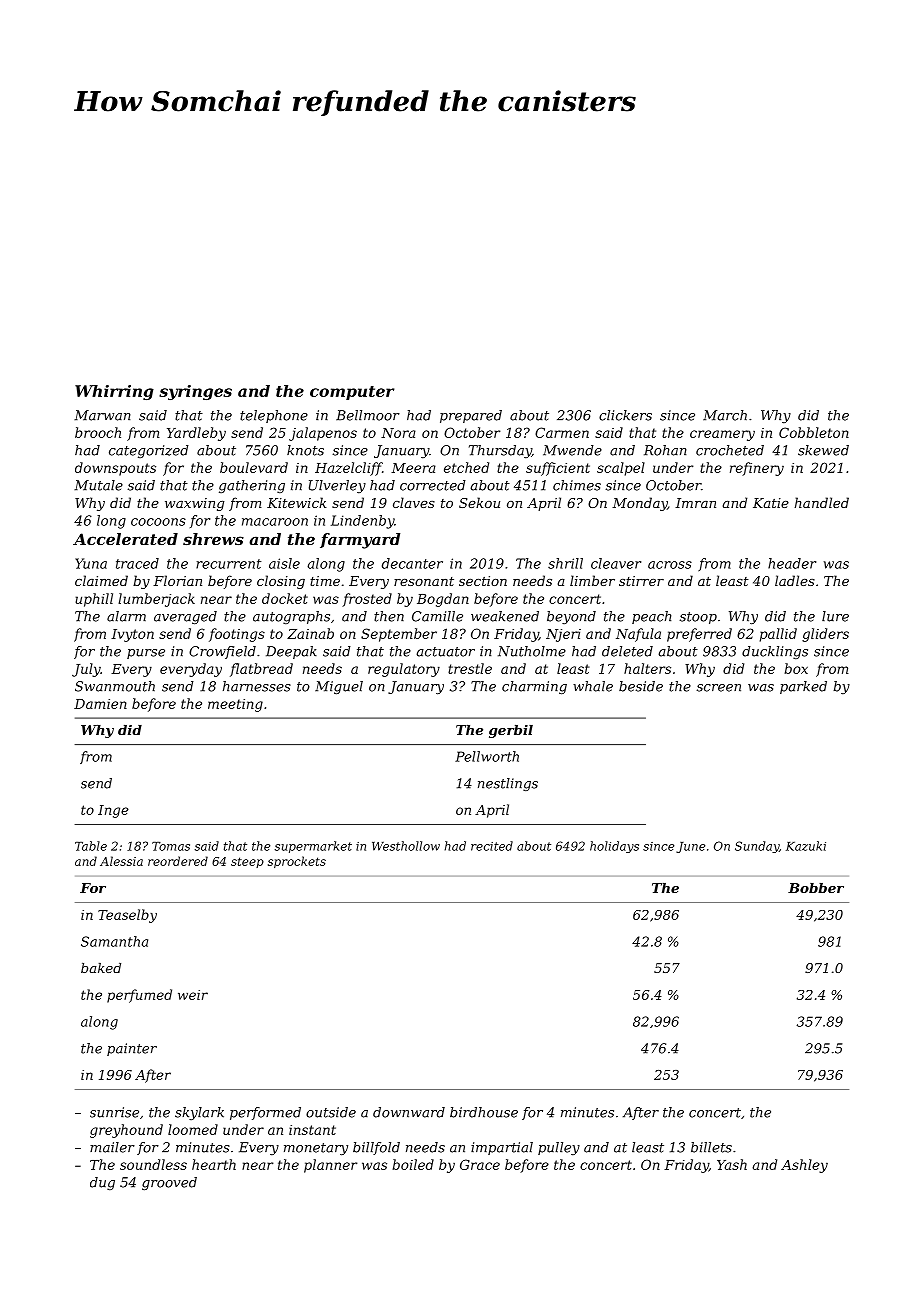 The width and height of the screenshot is (924, 1308). I want to click on computer, so click(352, 393).
